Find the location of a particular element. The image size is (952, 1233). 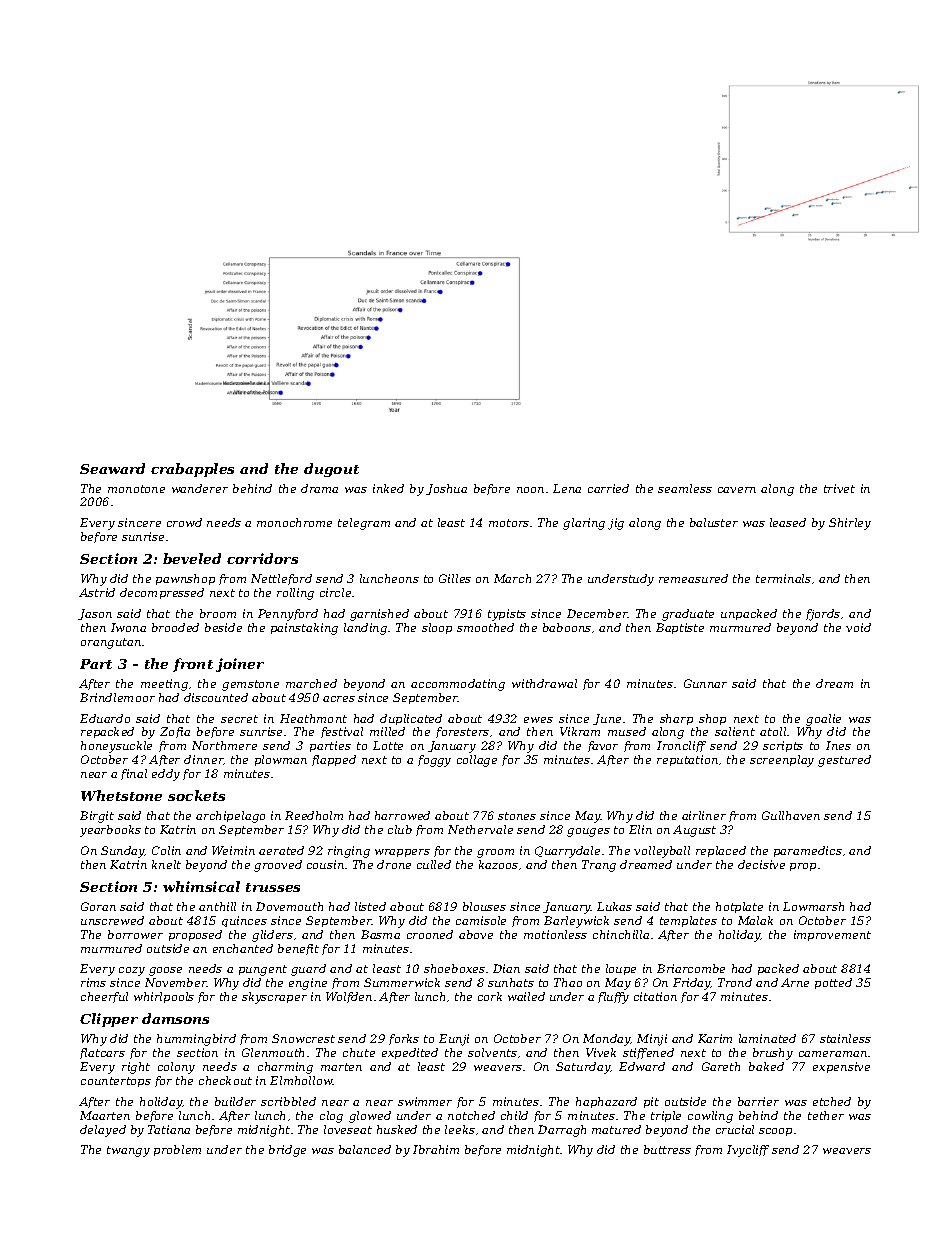

Glenmouth is located at coordinates (273, 1052).
